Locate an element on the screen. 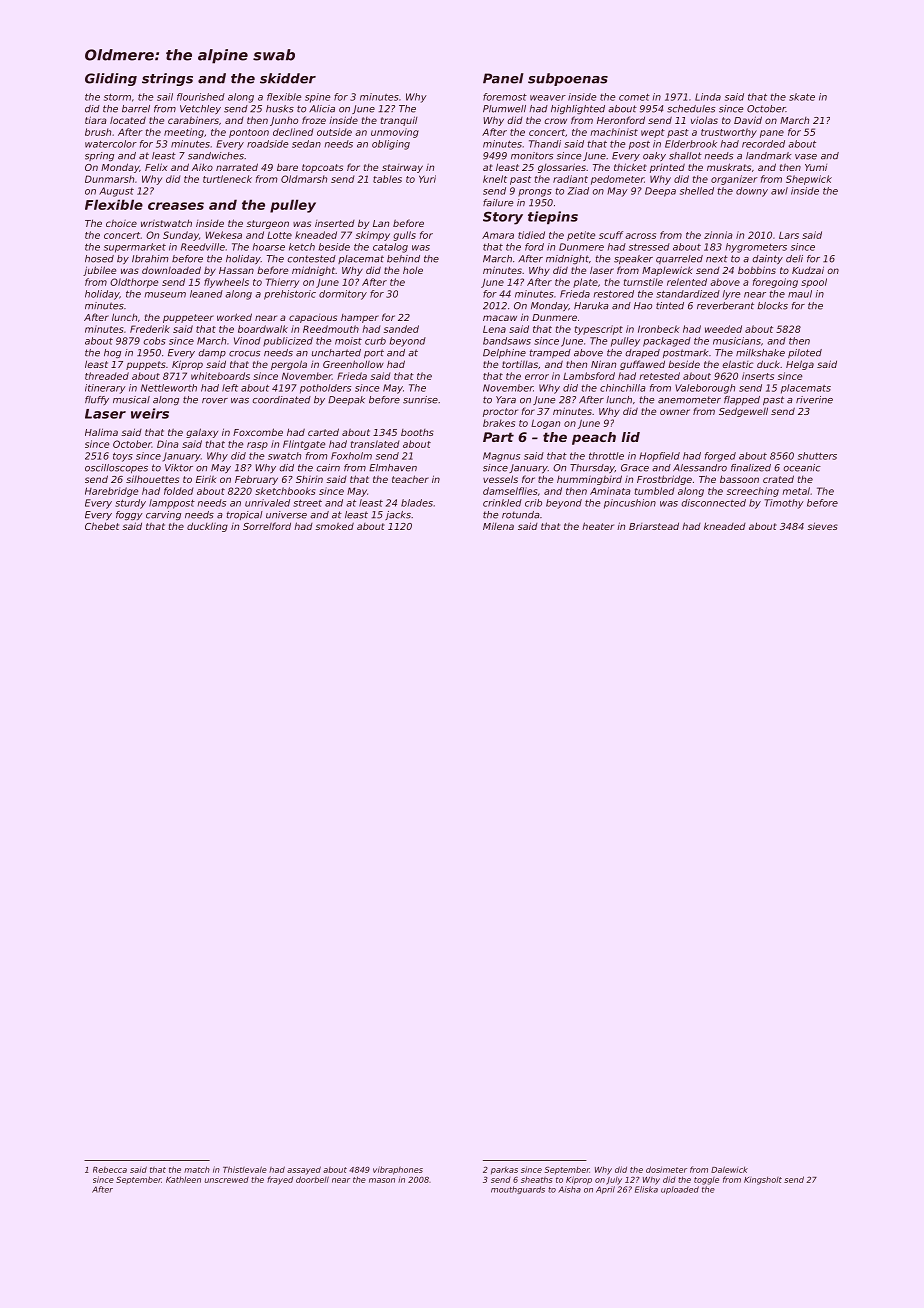 This screenshot has height=1308, width=924. comet is located at coordinates (634, 97).
